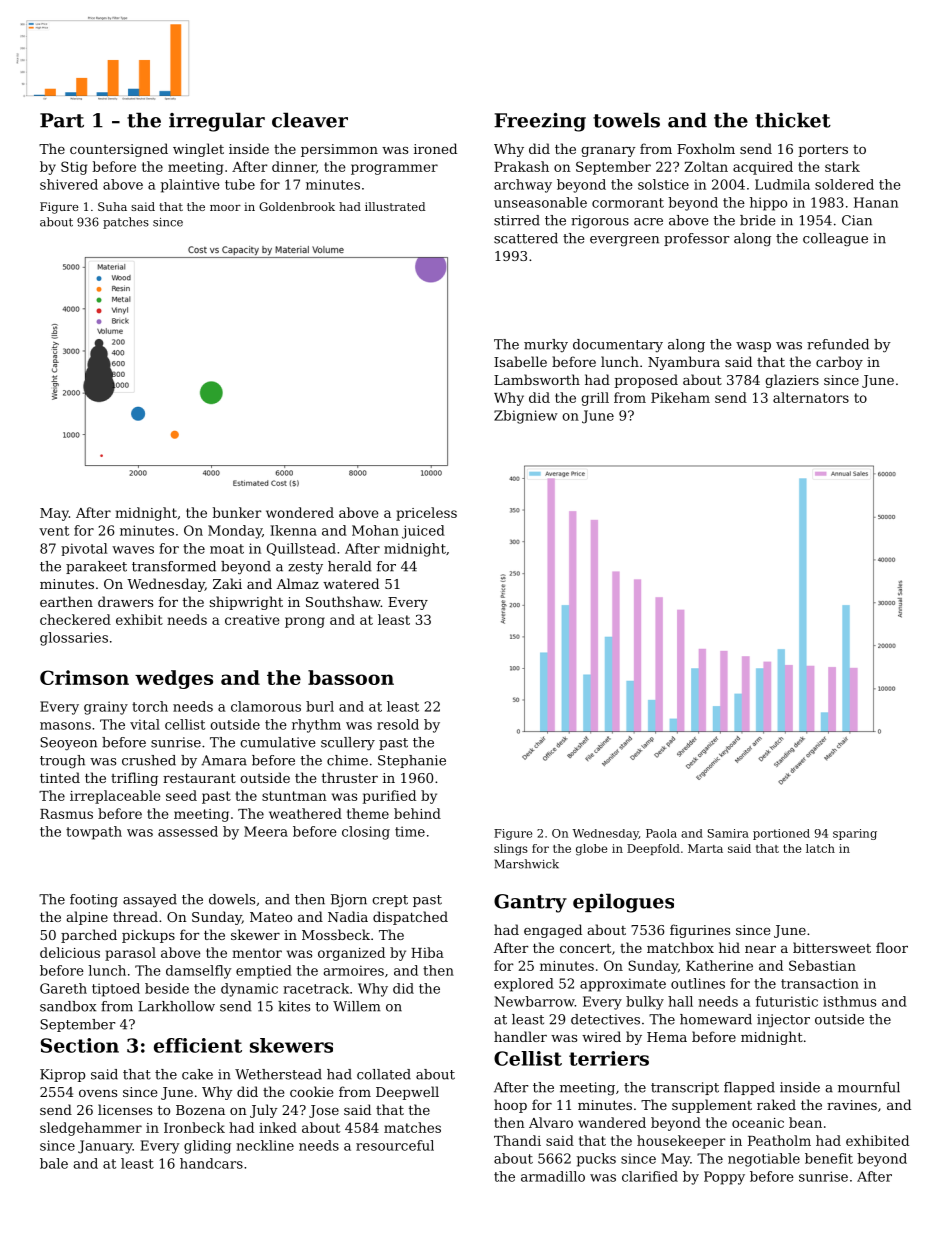  What do you see at coordinates (869, 1087) in the image?
I see `mournful` at bounding box center [869, 1087].
